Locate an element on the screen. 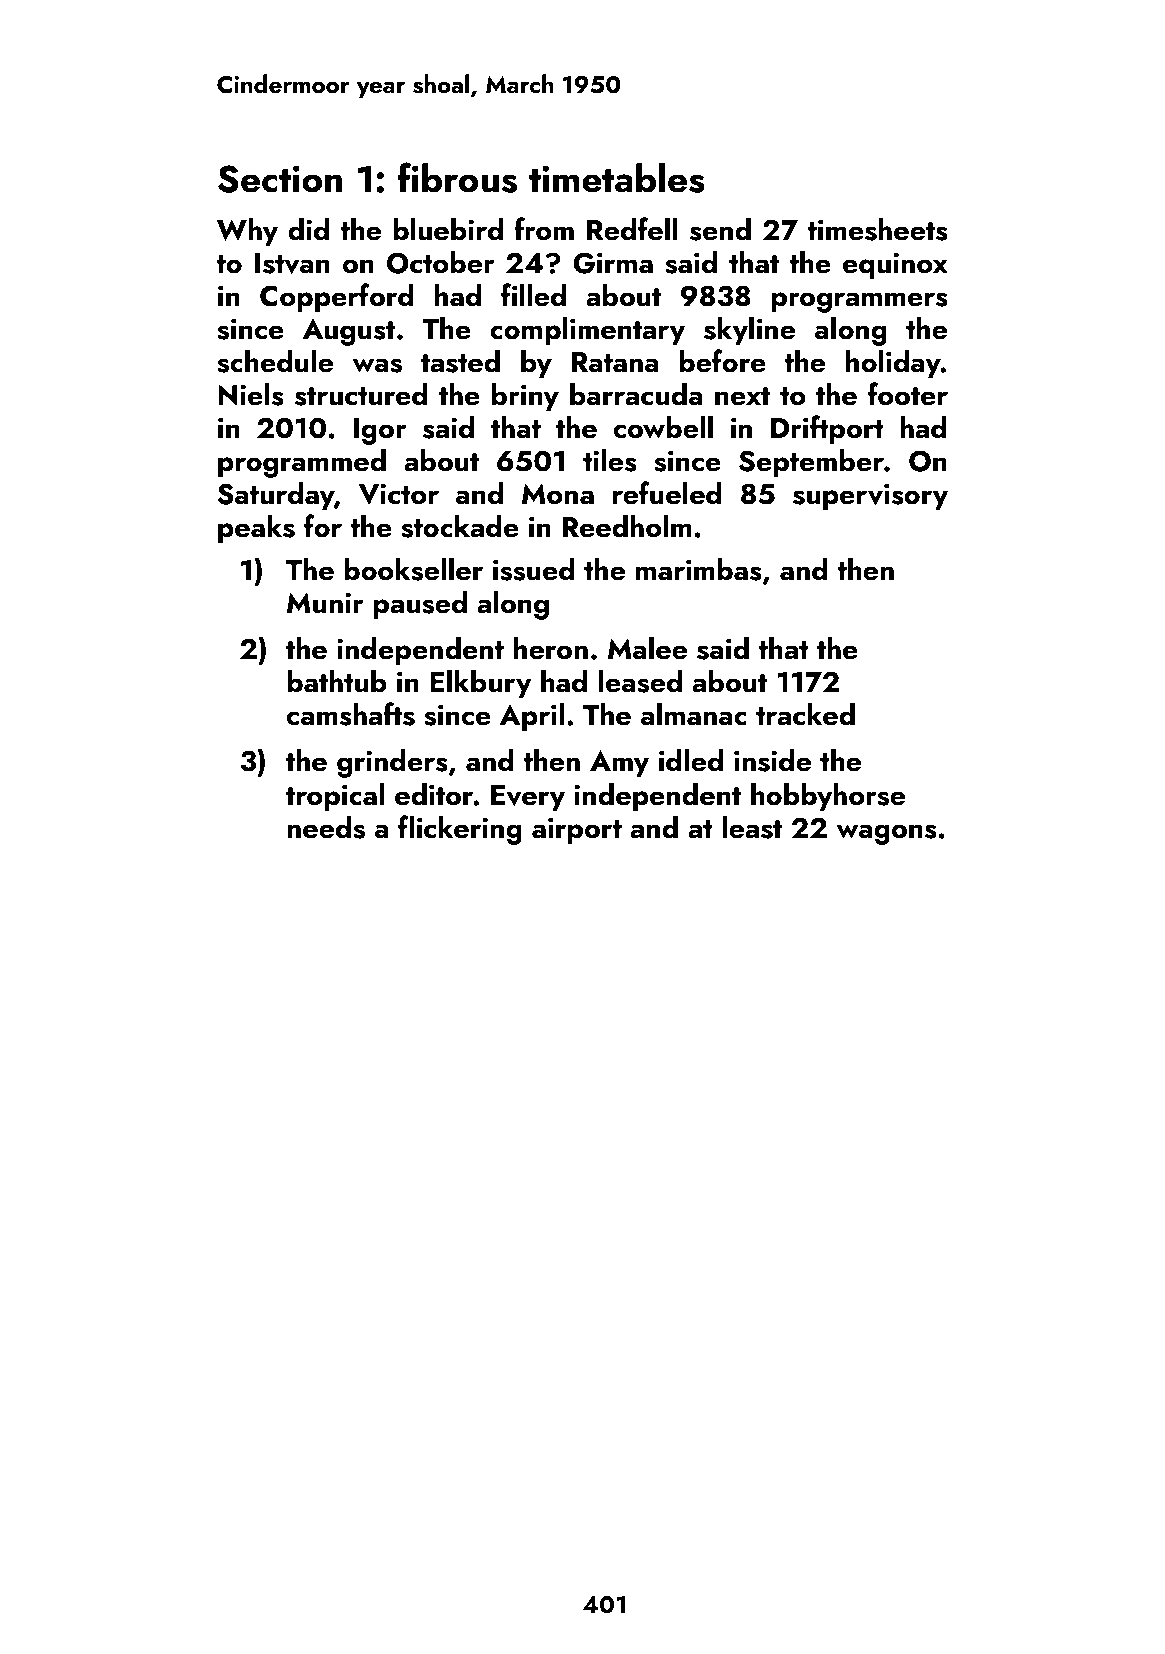  tasted is located at coordinates (460, 361).
